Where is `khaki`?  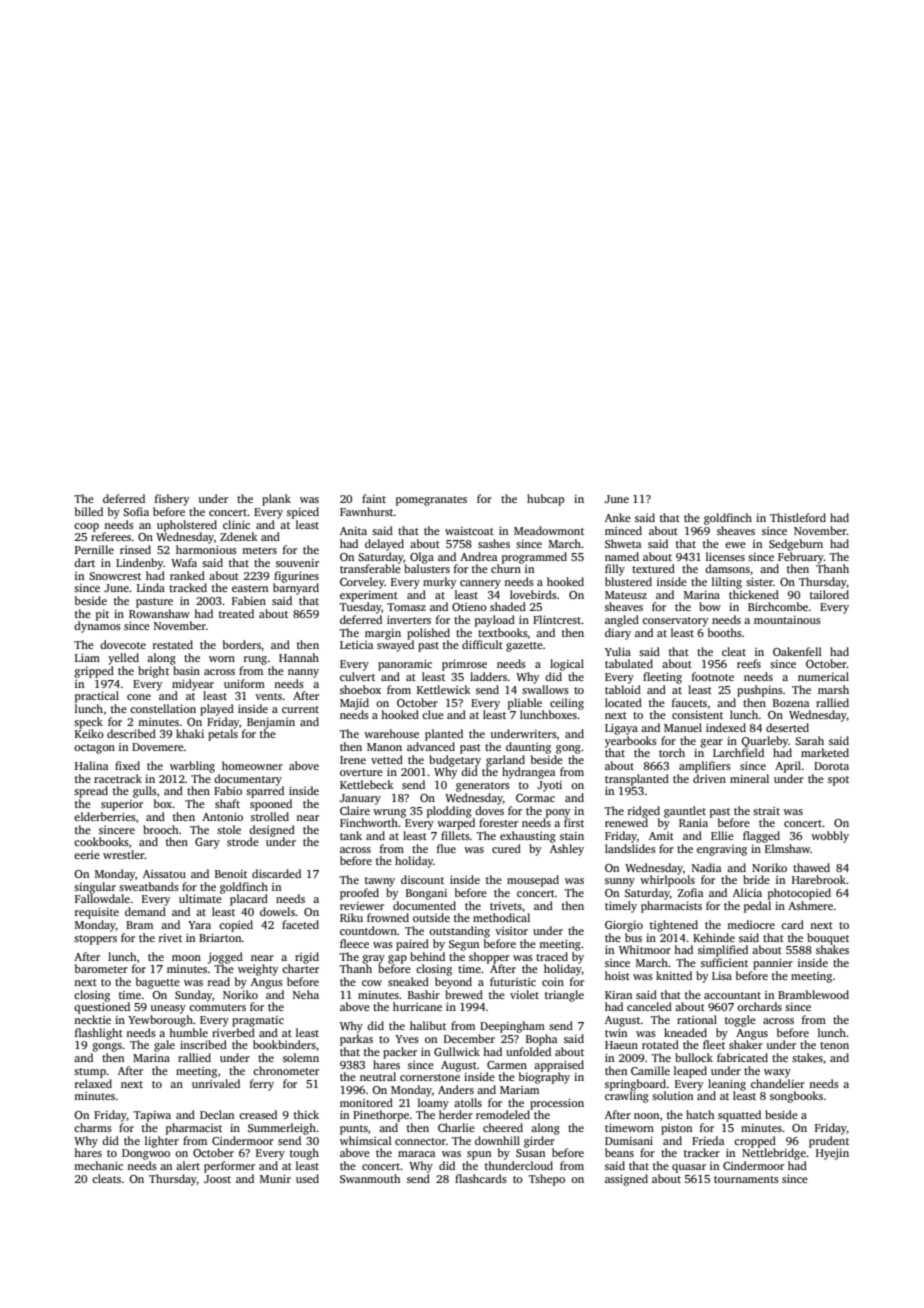
khaki is located at coordinates (190, 733).
